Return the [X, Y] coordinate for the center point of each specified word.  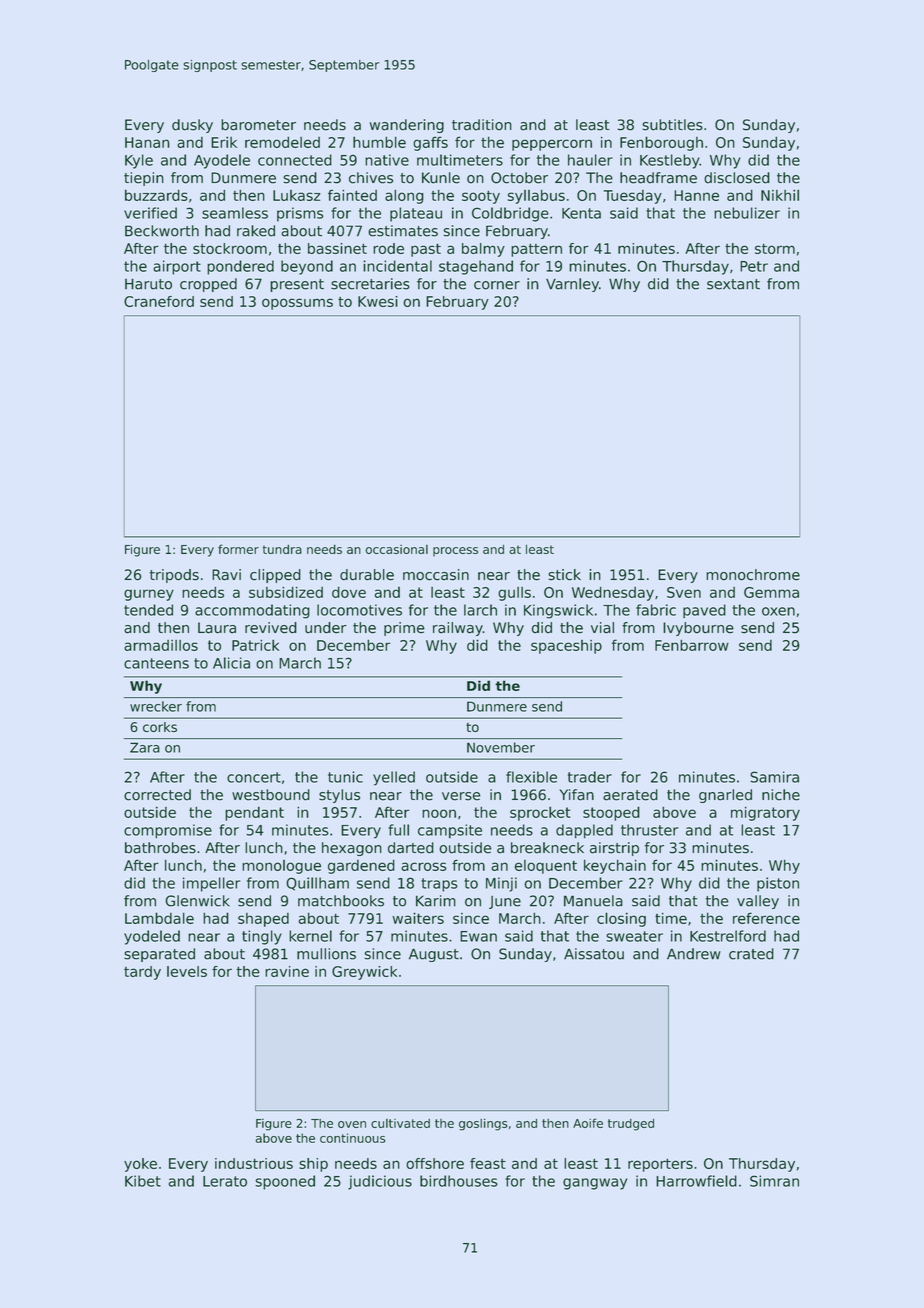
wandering [407, 126]
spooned [285, 1182]
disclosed [737, 178]
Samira [774, 777]
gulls [514, 594]
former [238, 549]
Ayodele [222, 161]
